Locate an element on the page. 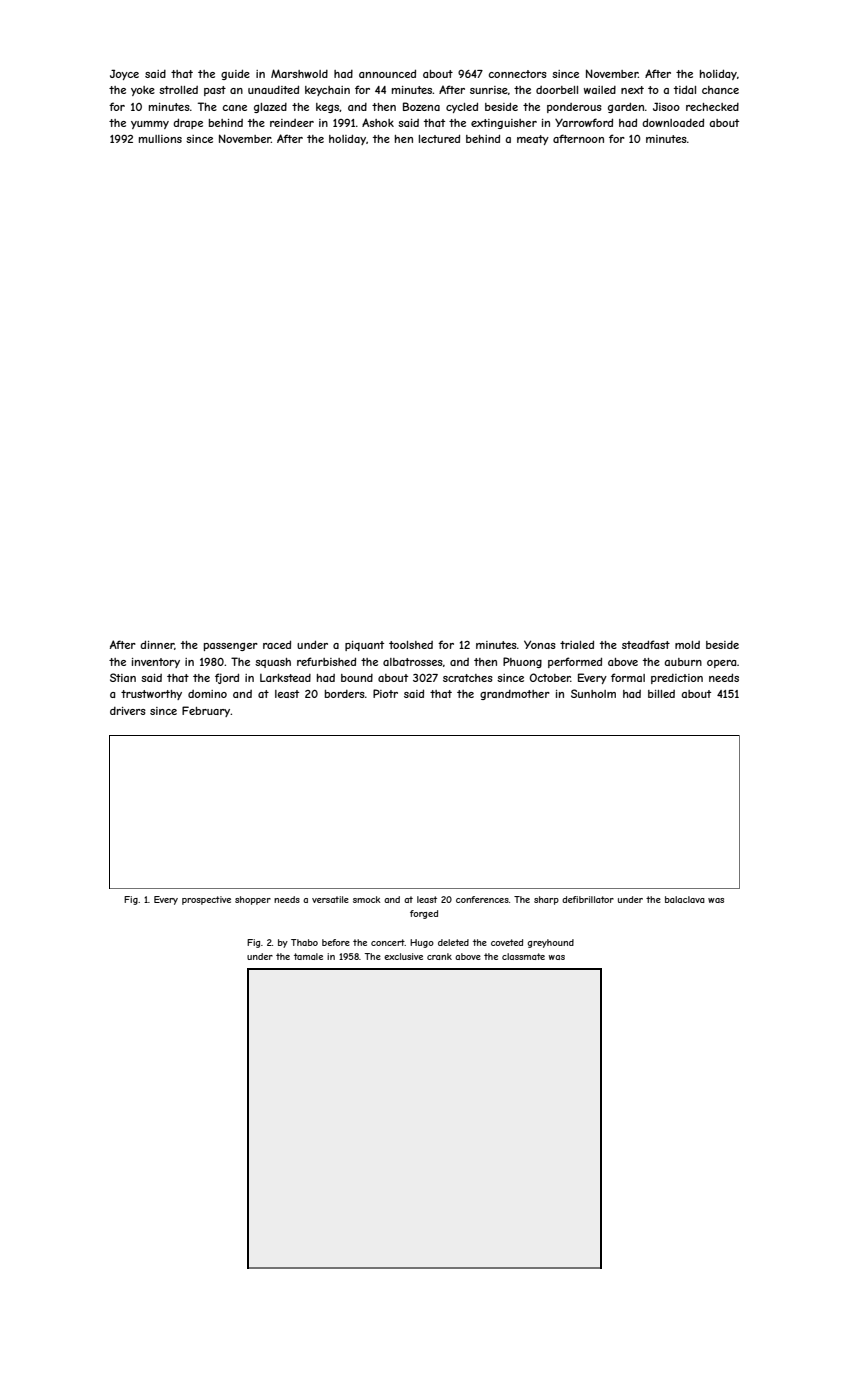 This page has height=1400, width=849. reindeer is located at coordinates (292, 123).
